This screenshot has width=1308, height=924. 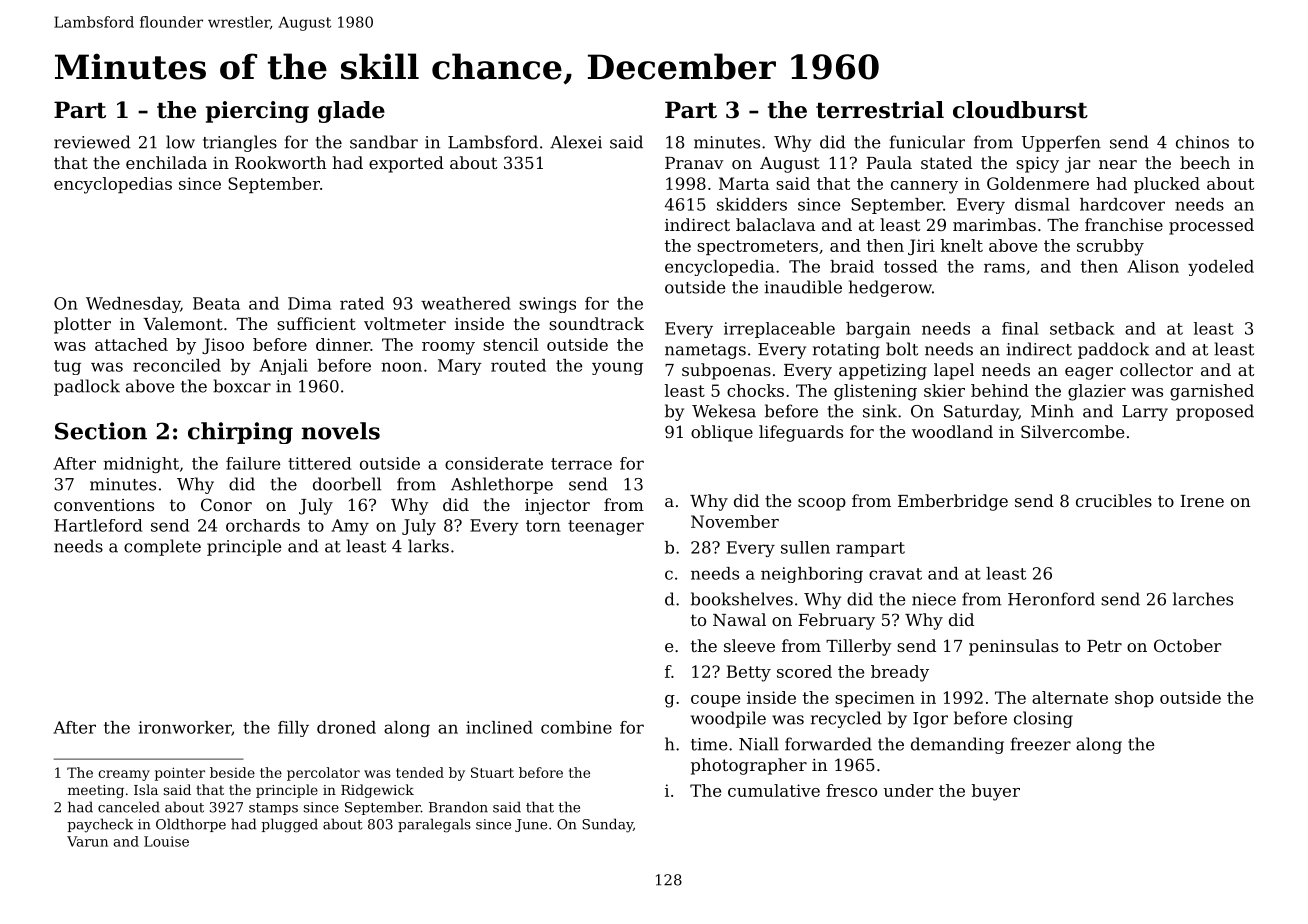 What do you see at coordinates (728, 719) in the screenshot?
I see `woodpile` at bounding box center [728, 719].
